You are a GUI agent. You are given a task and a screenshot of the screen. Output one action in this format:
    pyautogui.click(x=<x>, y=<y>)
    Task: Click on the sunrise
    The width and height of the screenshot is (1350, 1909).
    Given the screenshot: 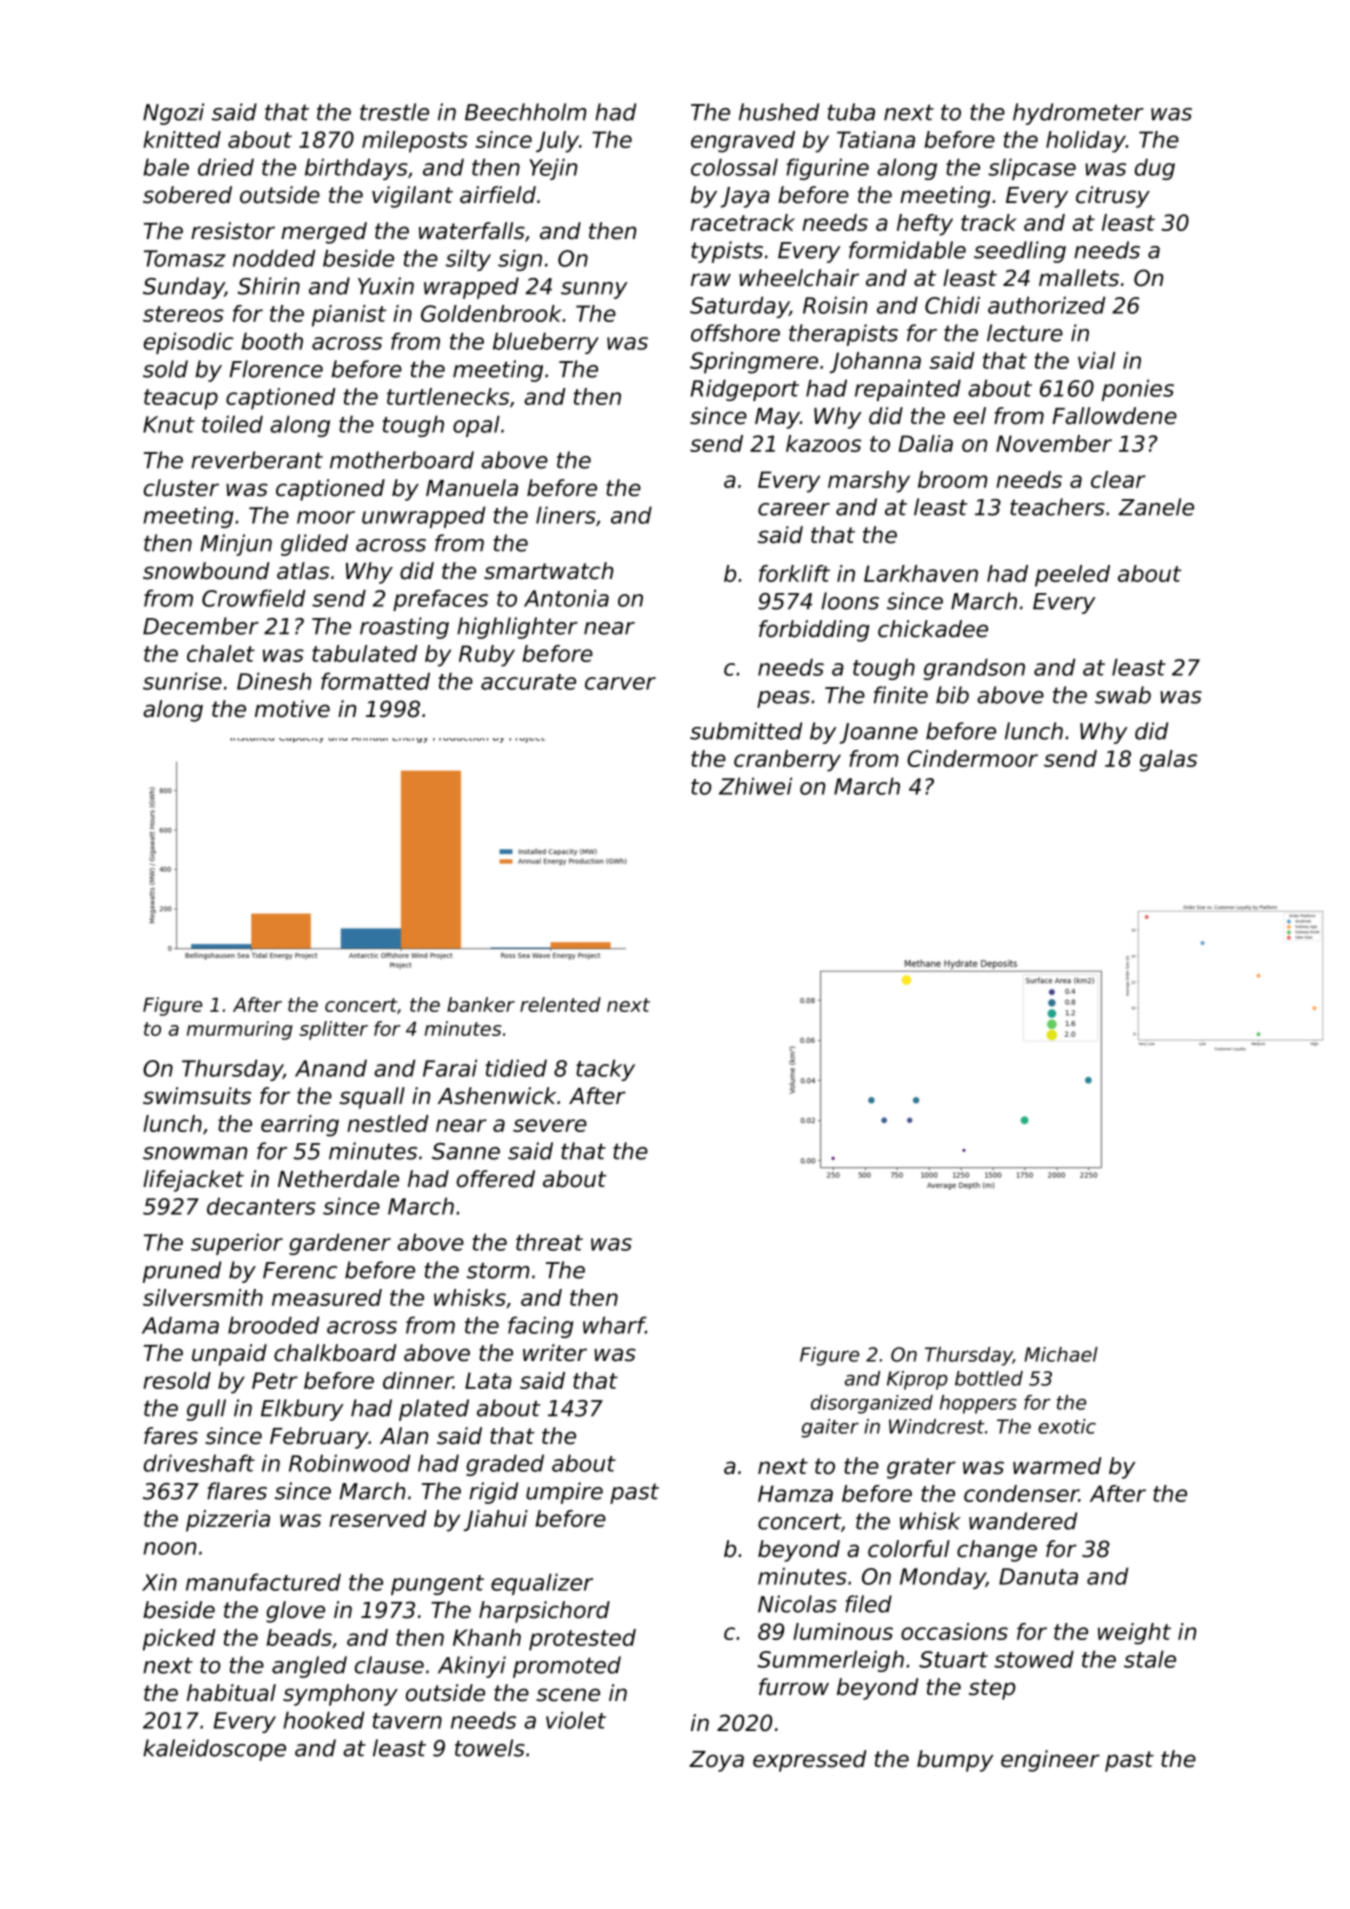 What is the action you would take?
    pyautogui.click(x=182, y=681)
